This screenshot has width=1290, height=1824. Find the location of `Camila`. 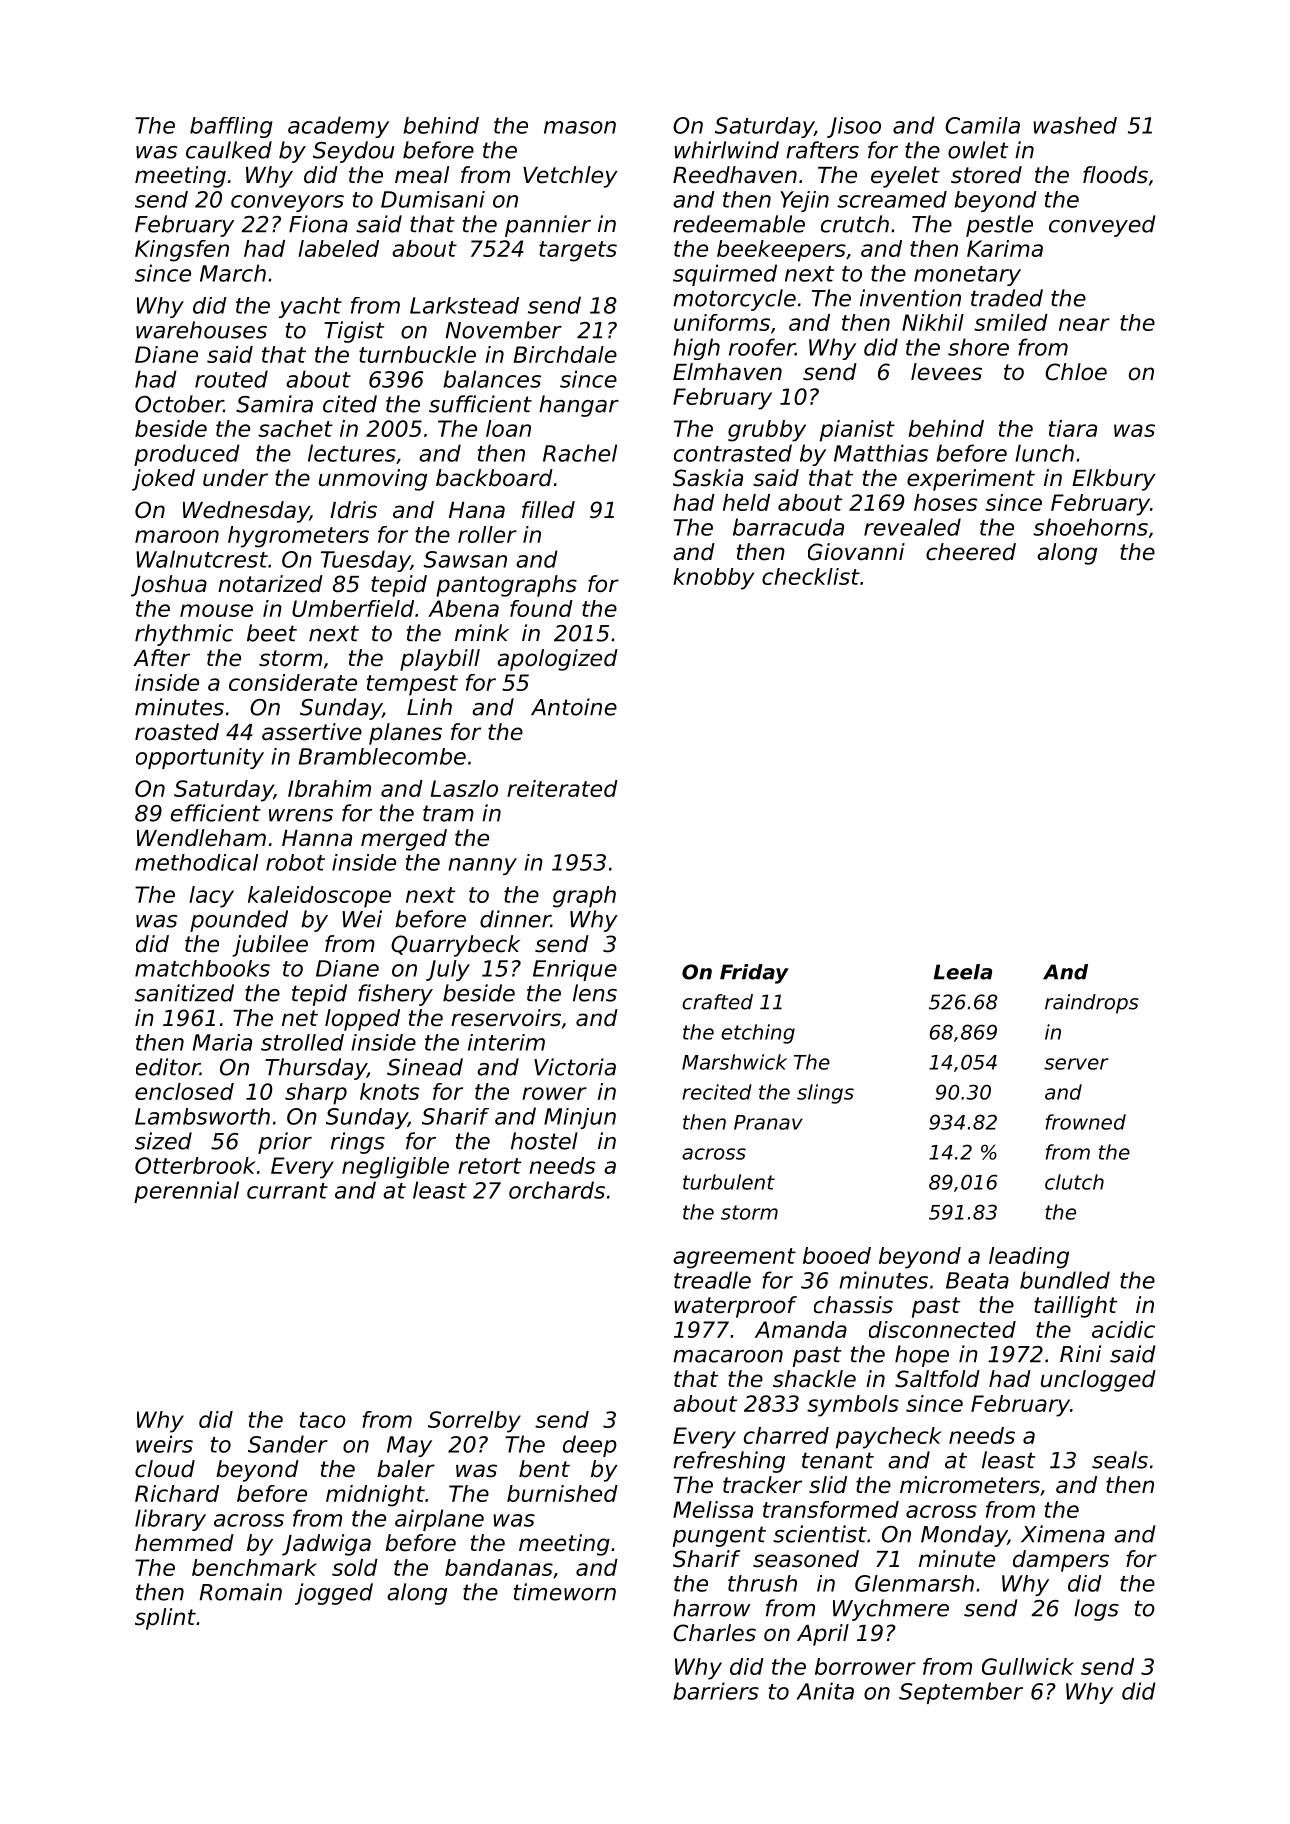

Camila is located at coordinates (982, 125).
